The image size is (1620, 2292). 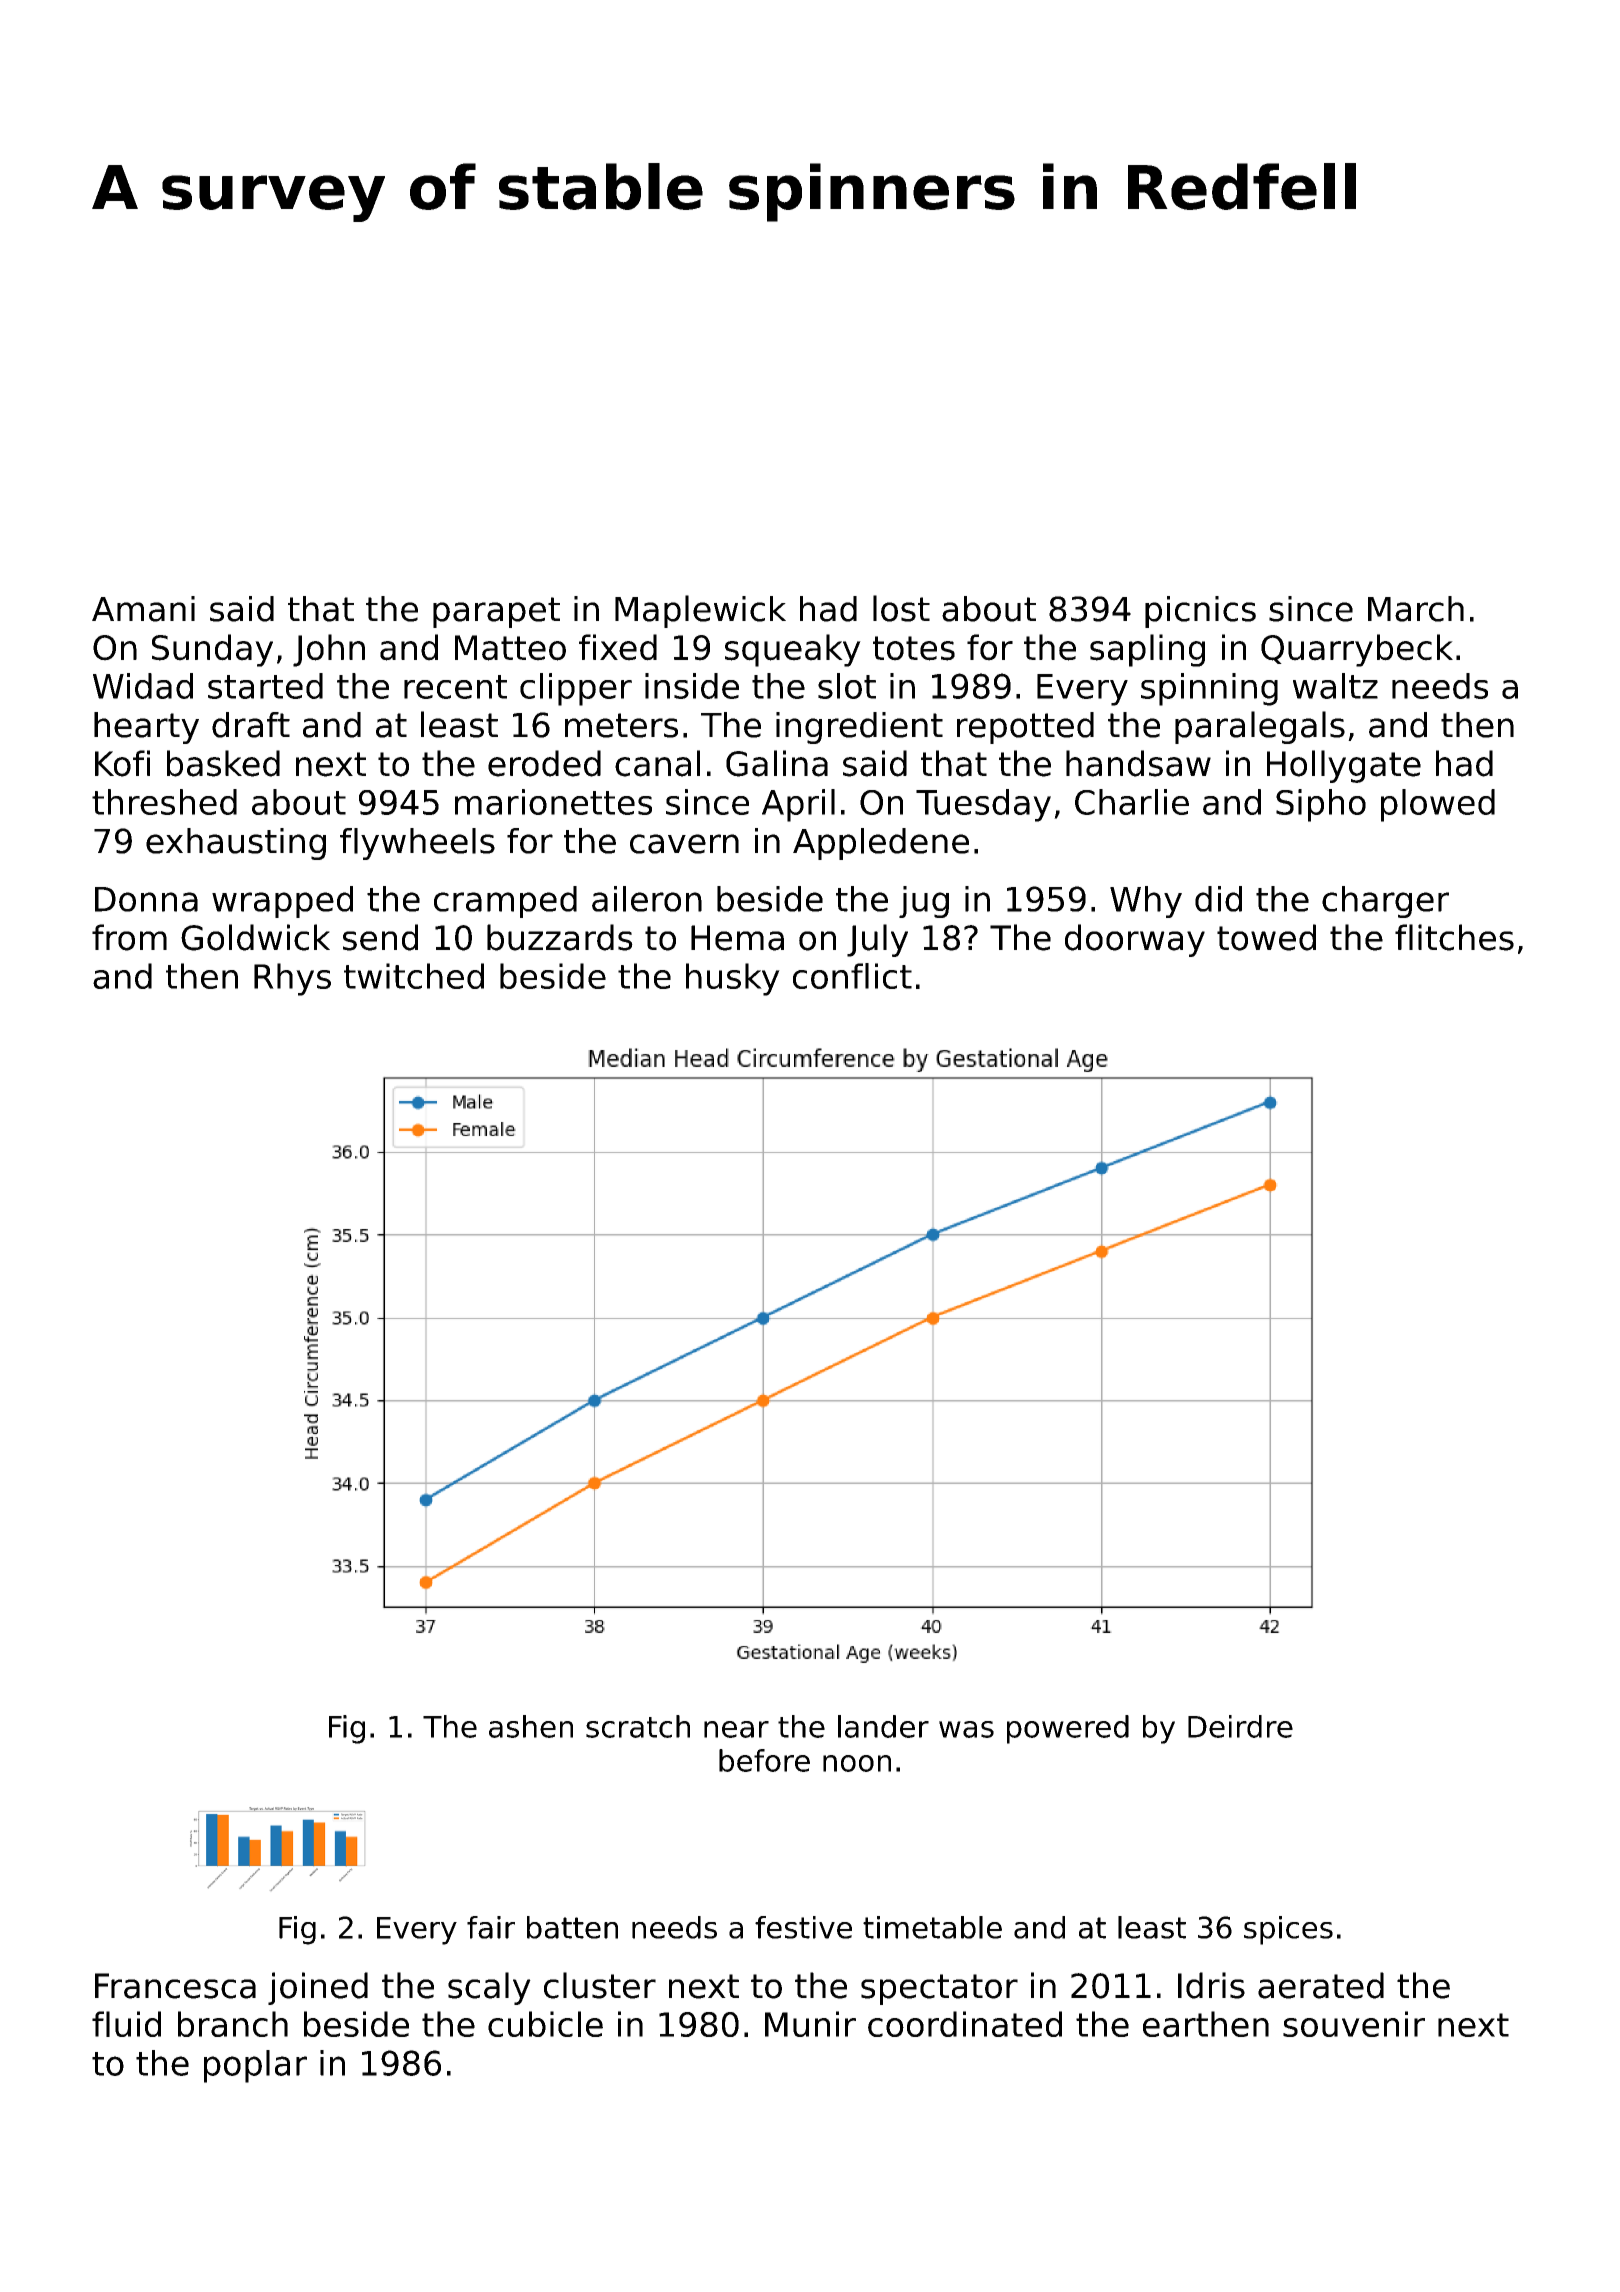 I want to click on lander, so click(x=883, y=1726).
